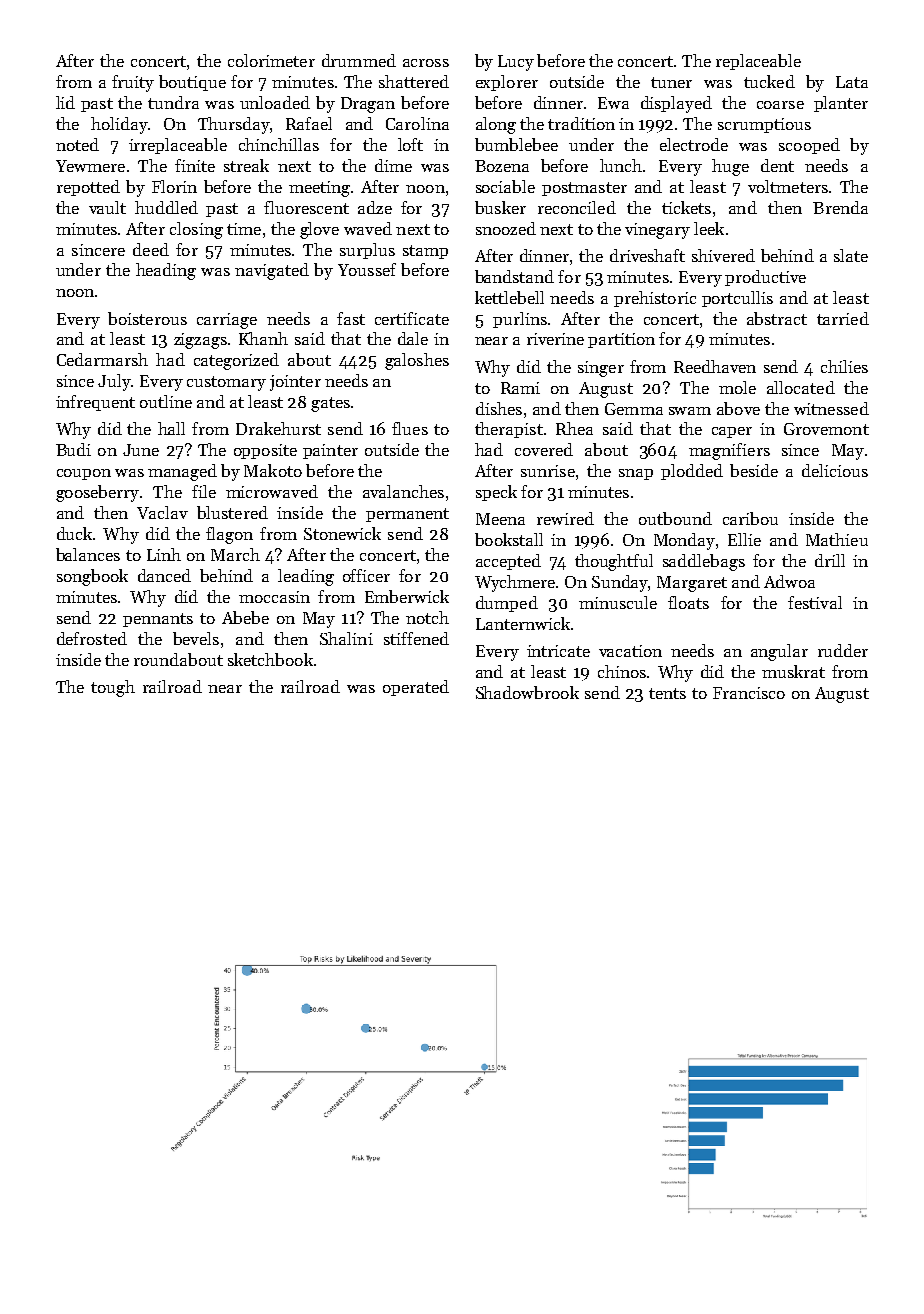 Image resolution: width=924 pixels, height=1314 pixels. I want to click on opposite, so click(265, 451).
